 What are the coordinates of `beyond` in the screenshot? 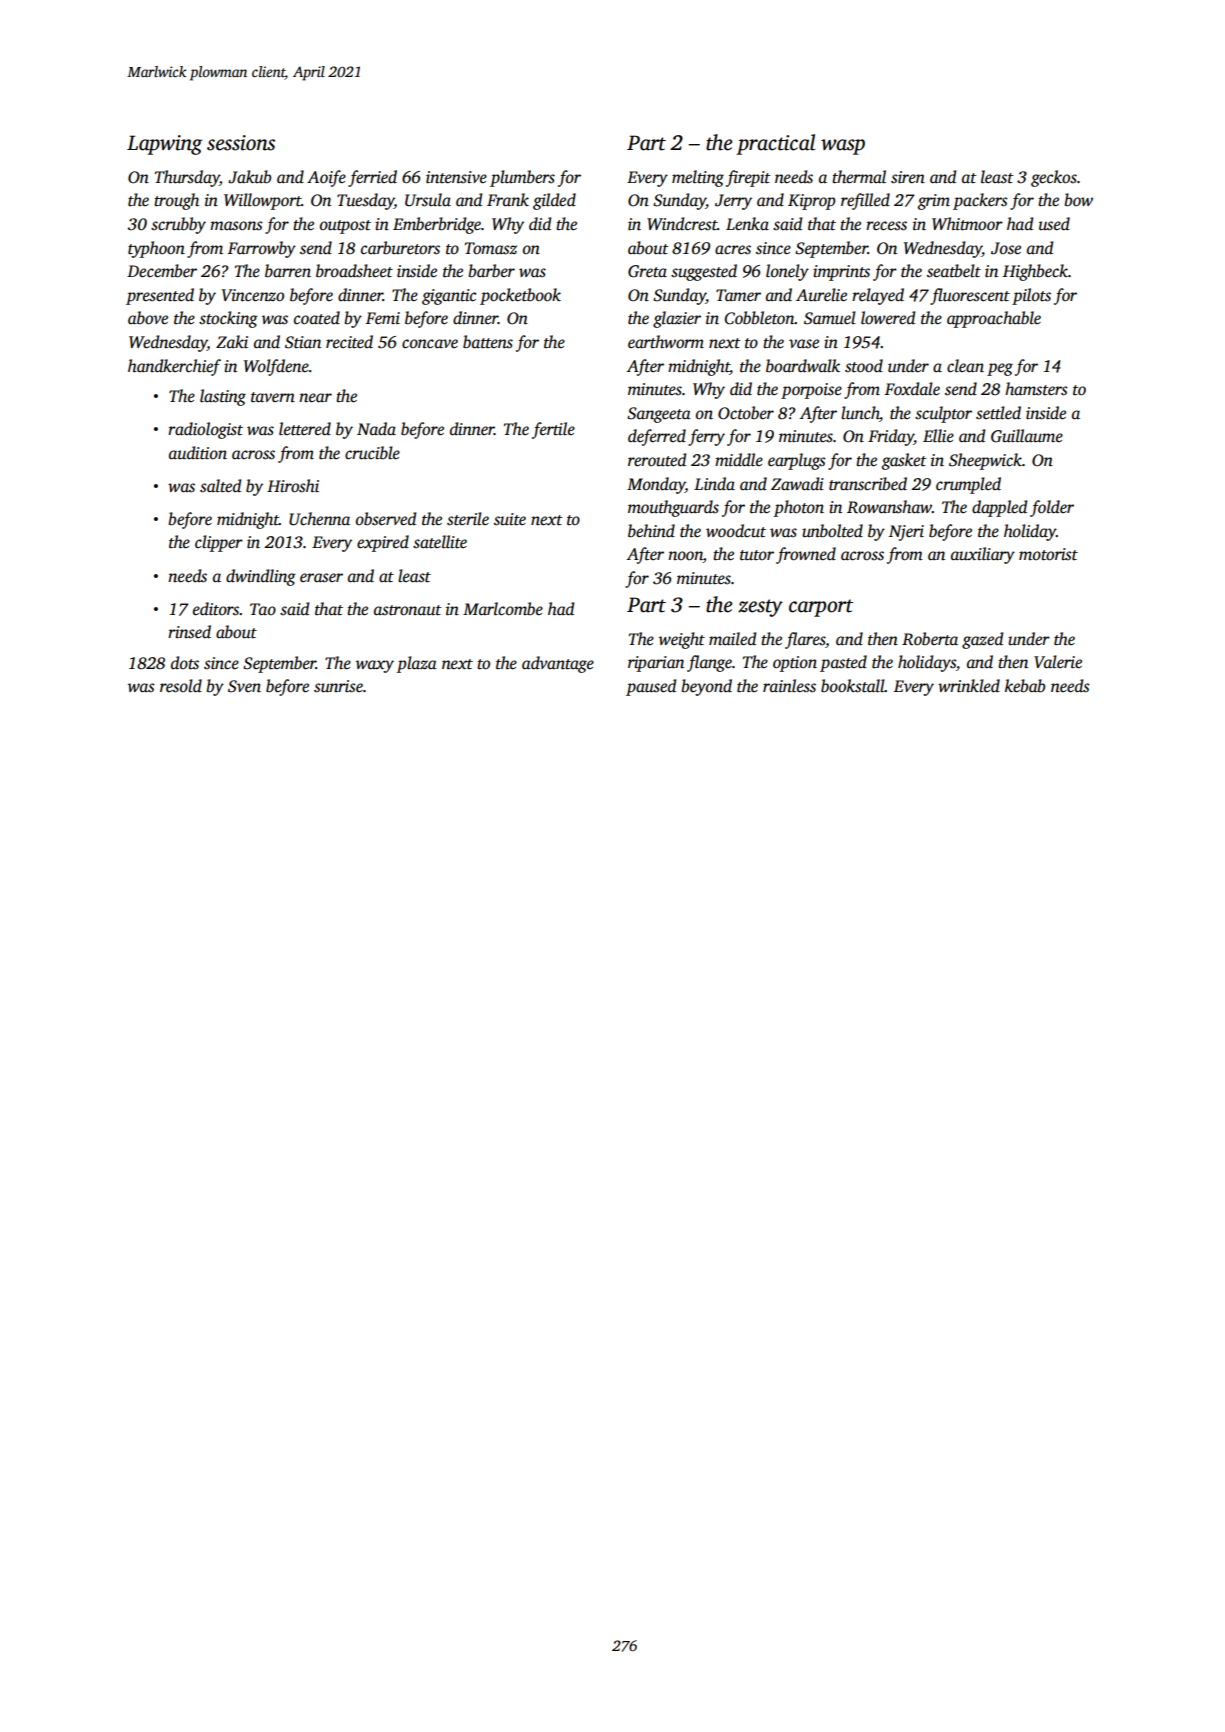 It's located at (706, 687).
